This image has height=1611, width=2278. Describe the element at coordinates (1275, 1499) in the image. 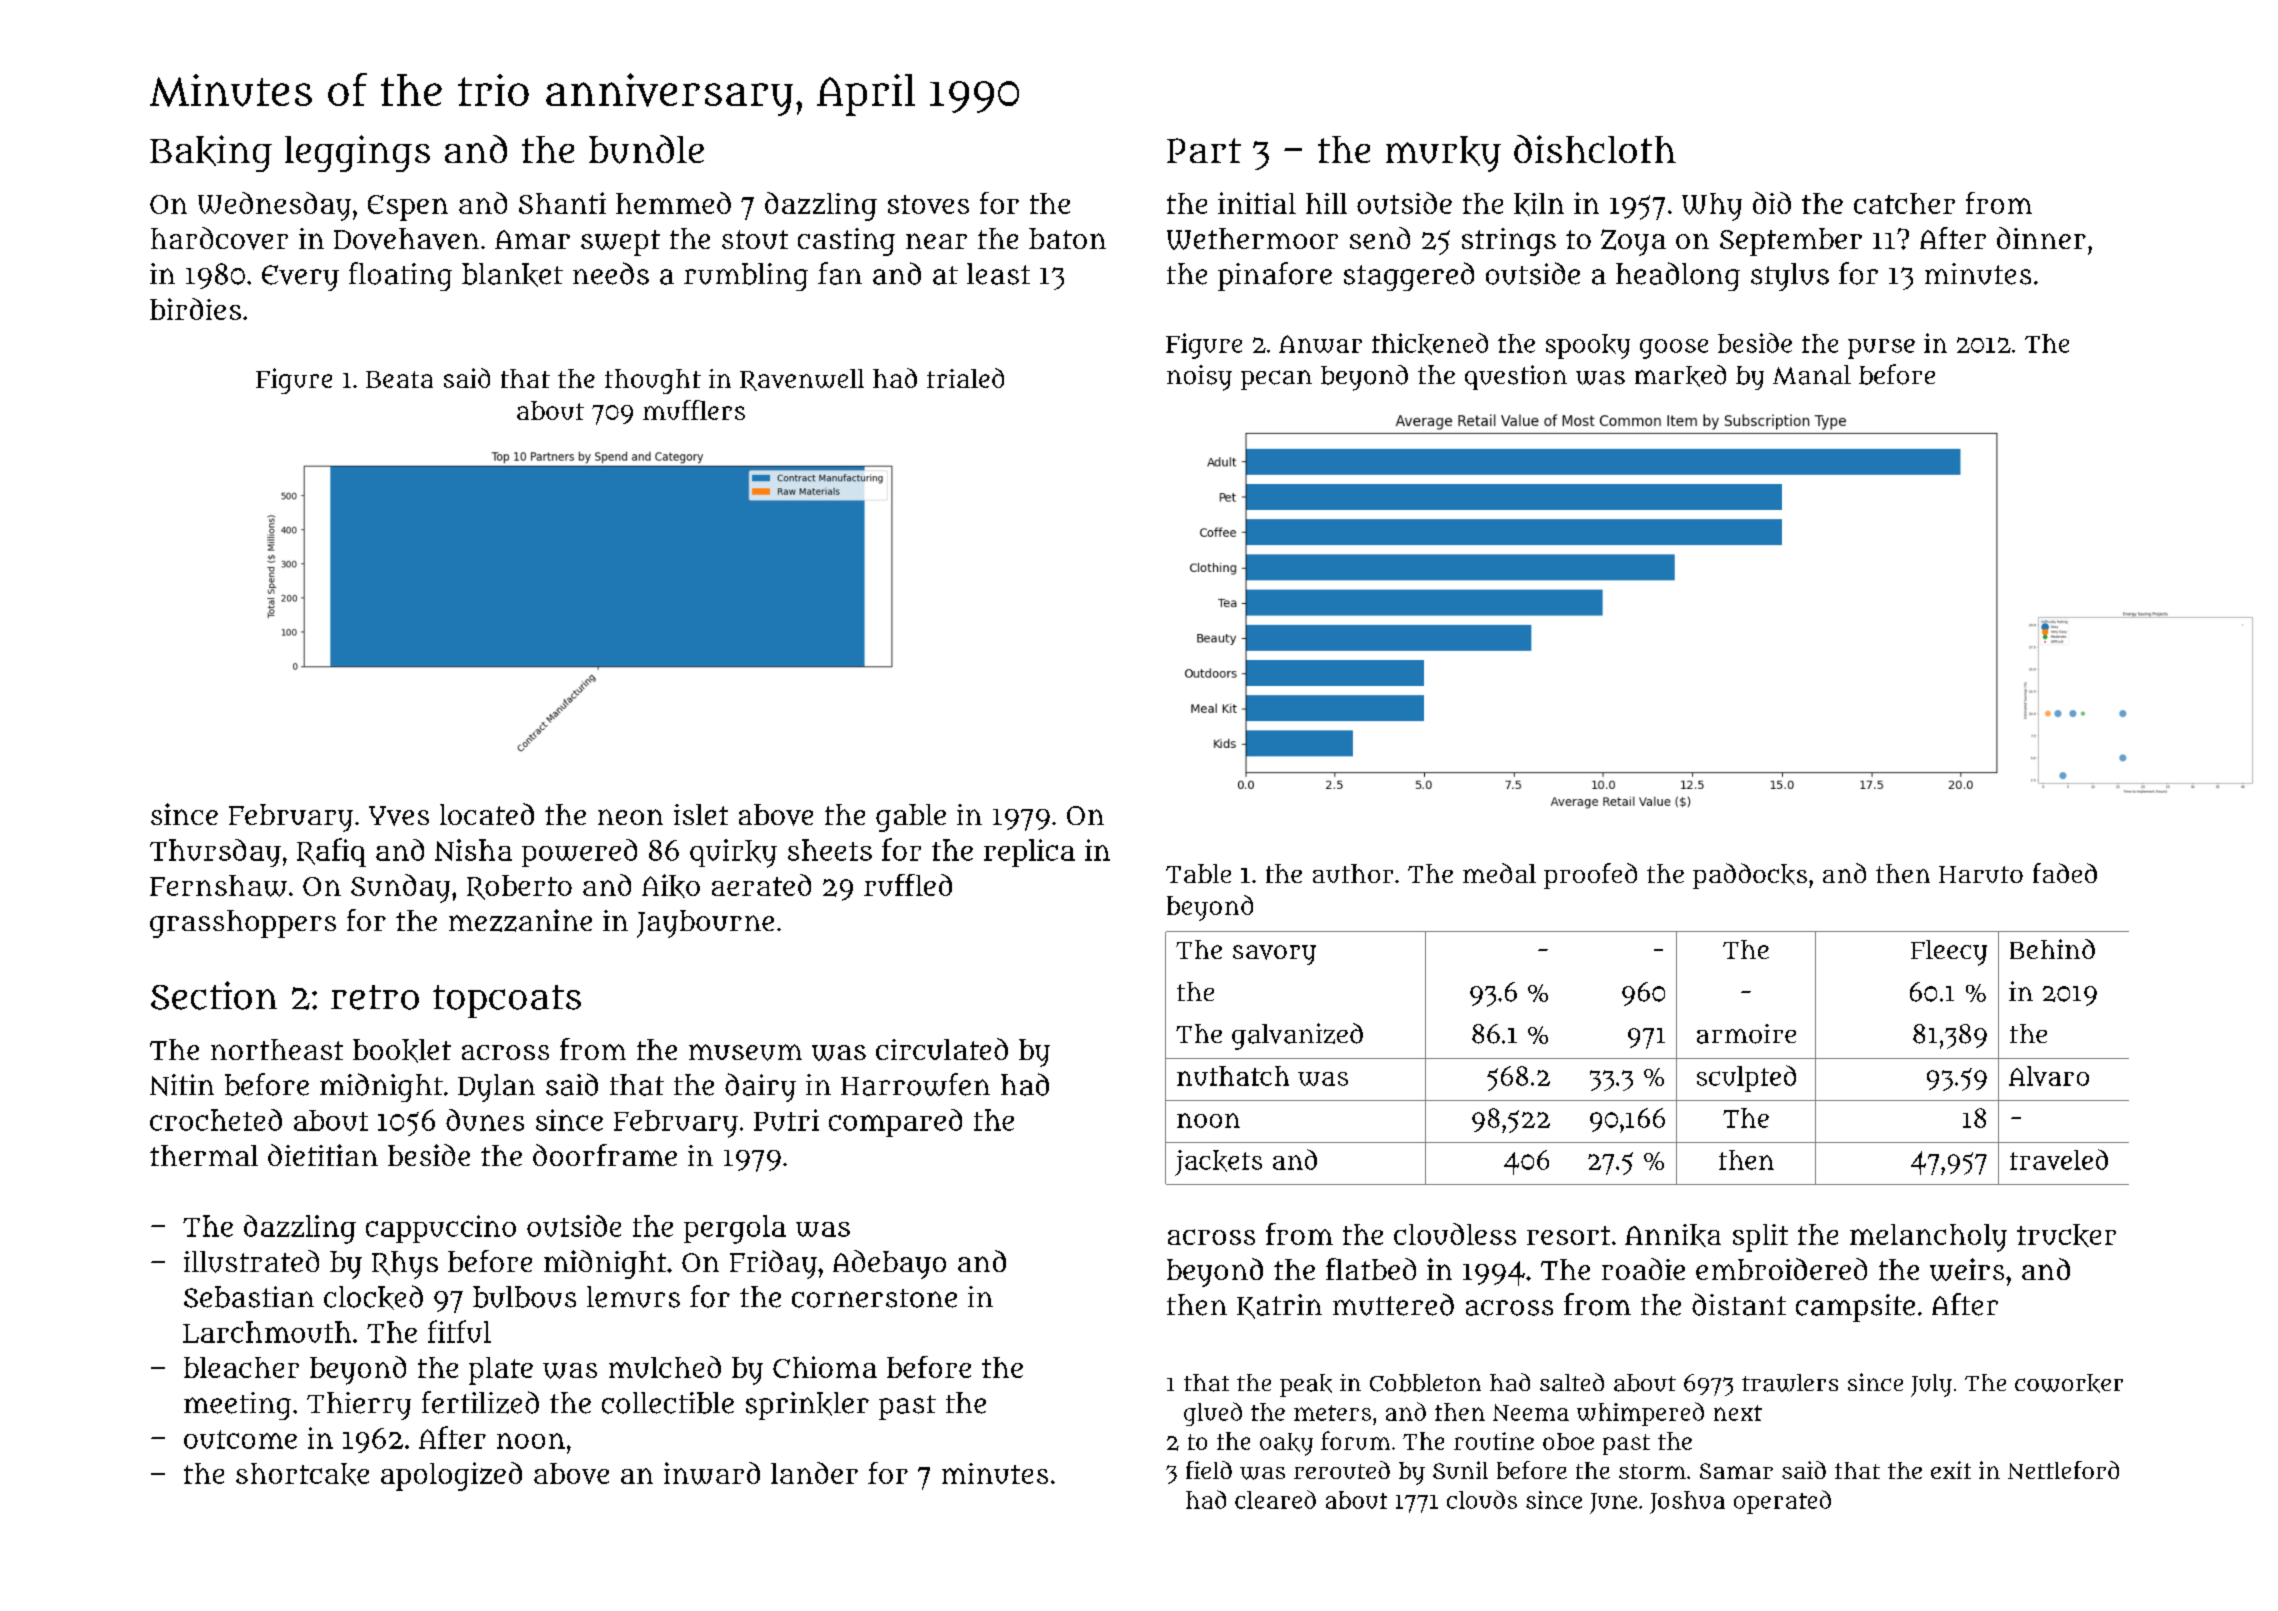

I see `cleared` at that location.
